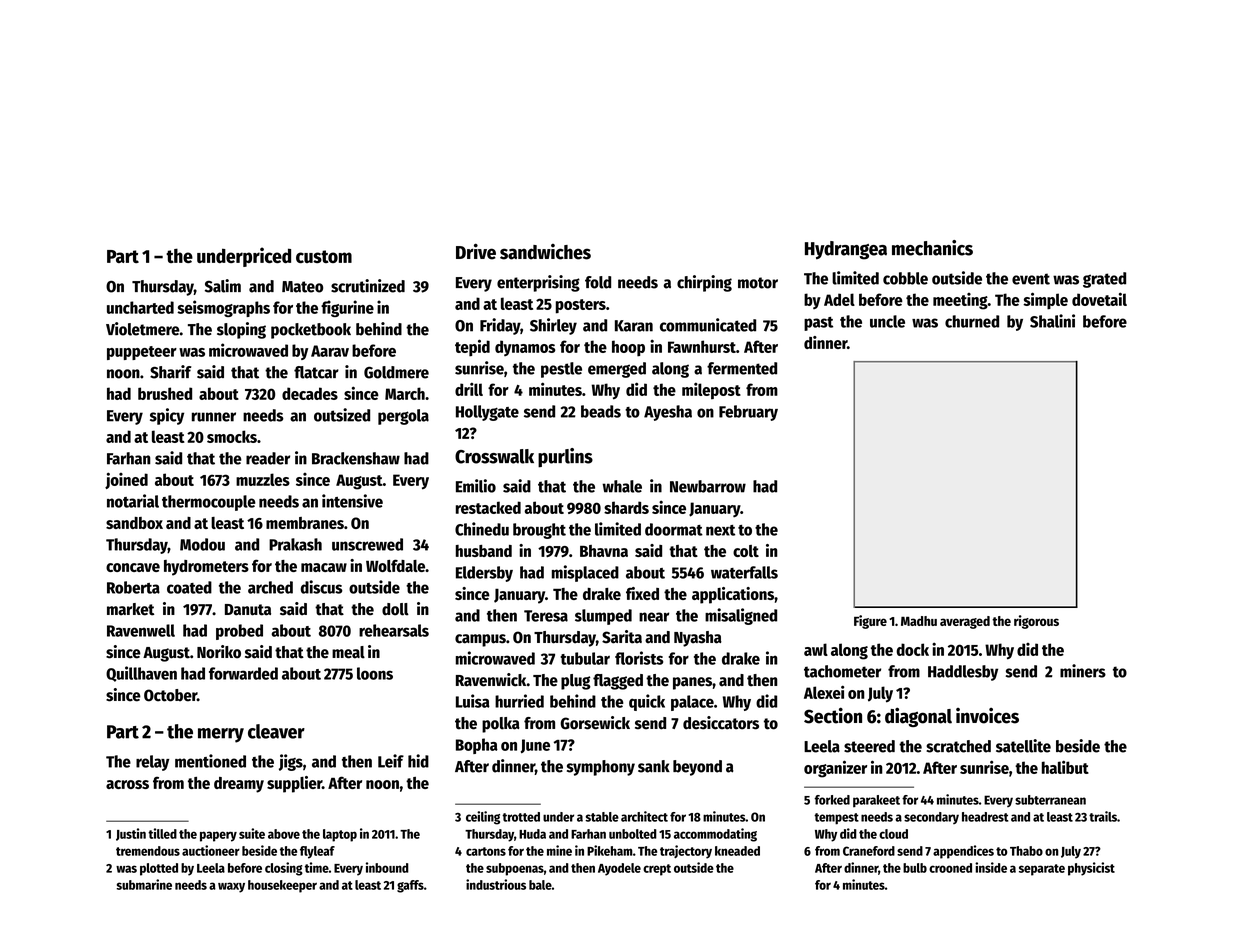  Describe the element at coordinates (1036, 622) in the screenshot. I see `rigorous` at that location.
